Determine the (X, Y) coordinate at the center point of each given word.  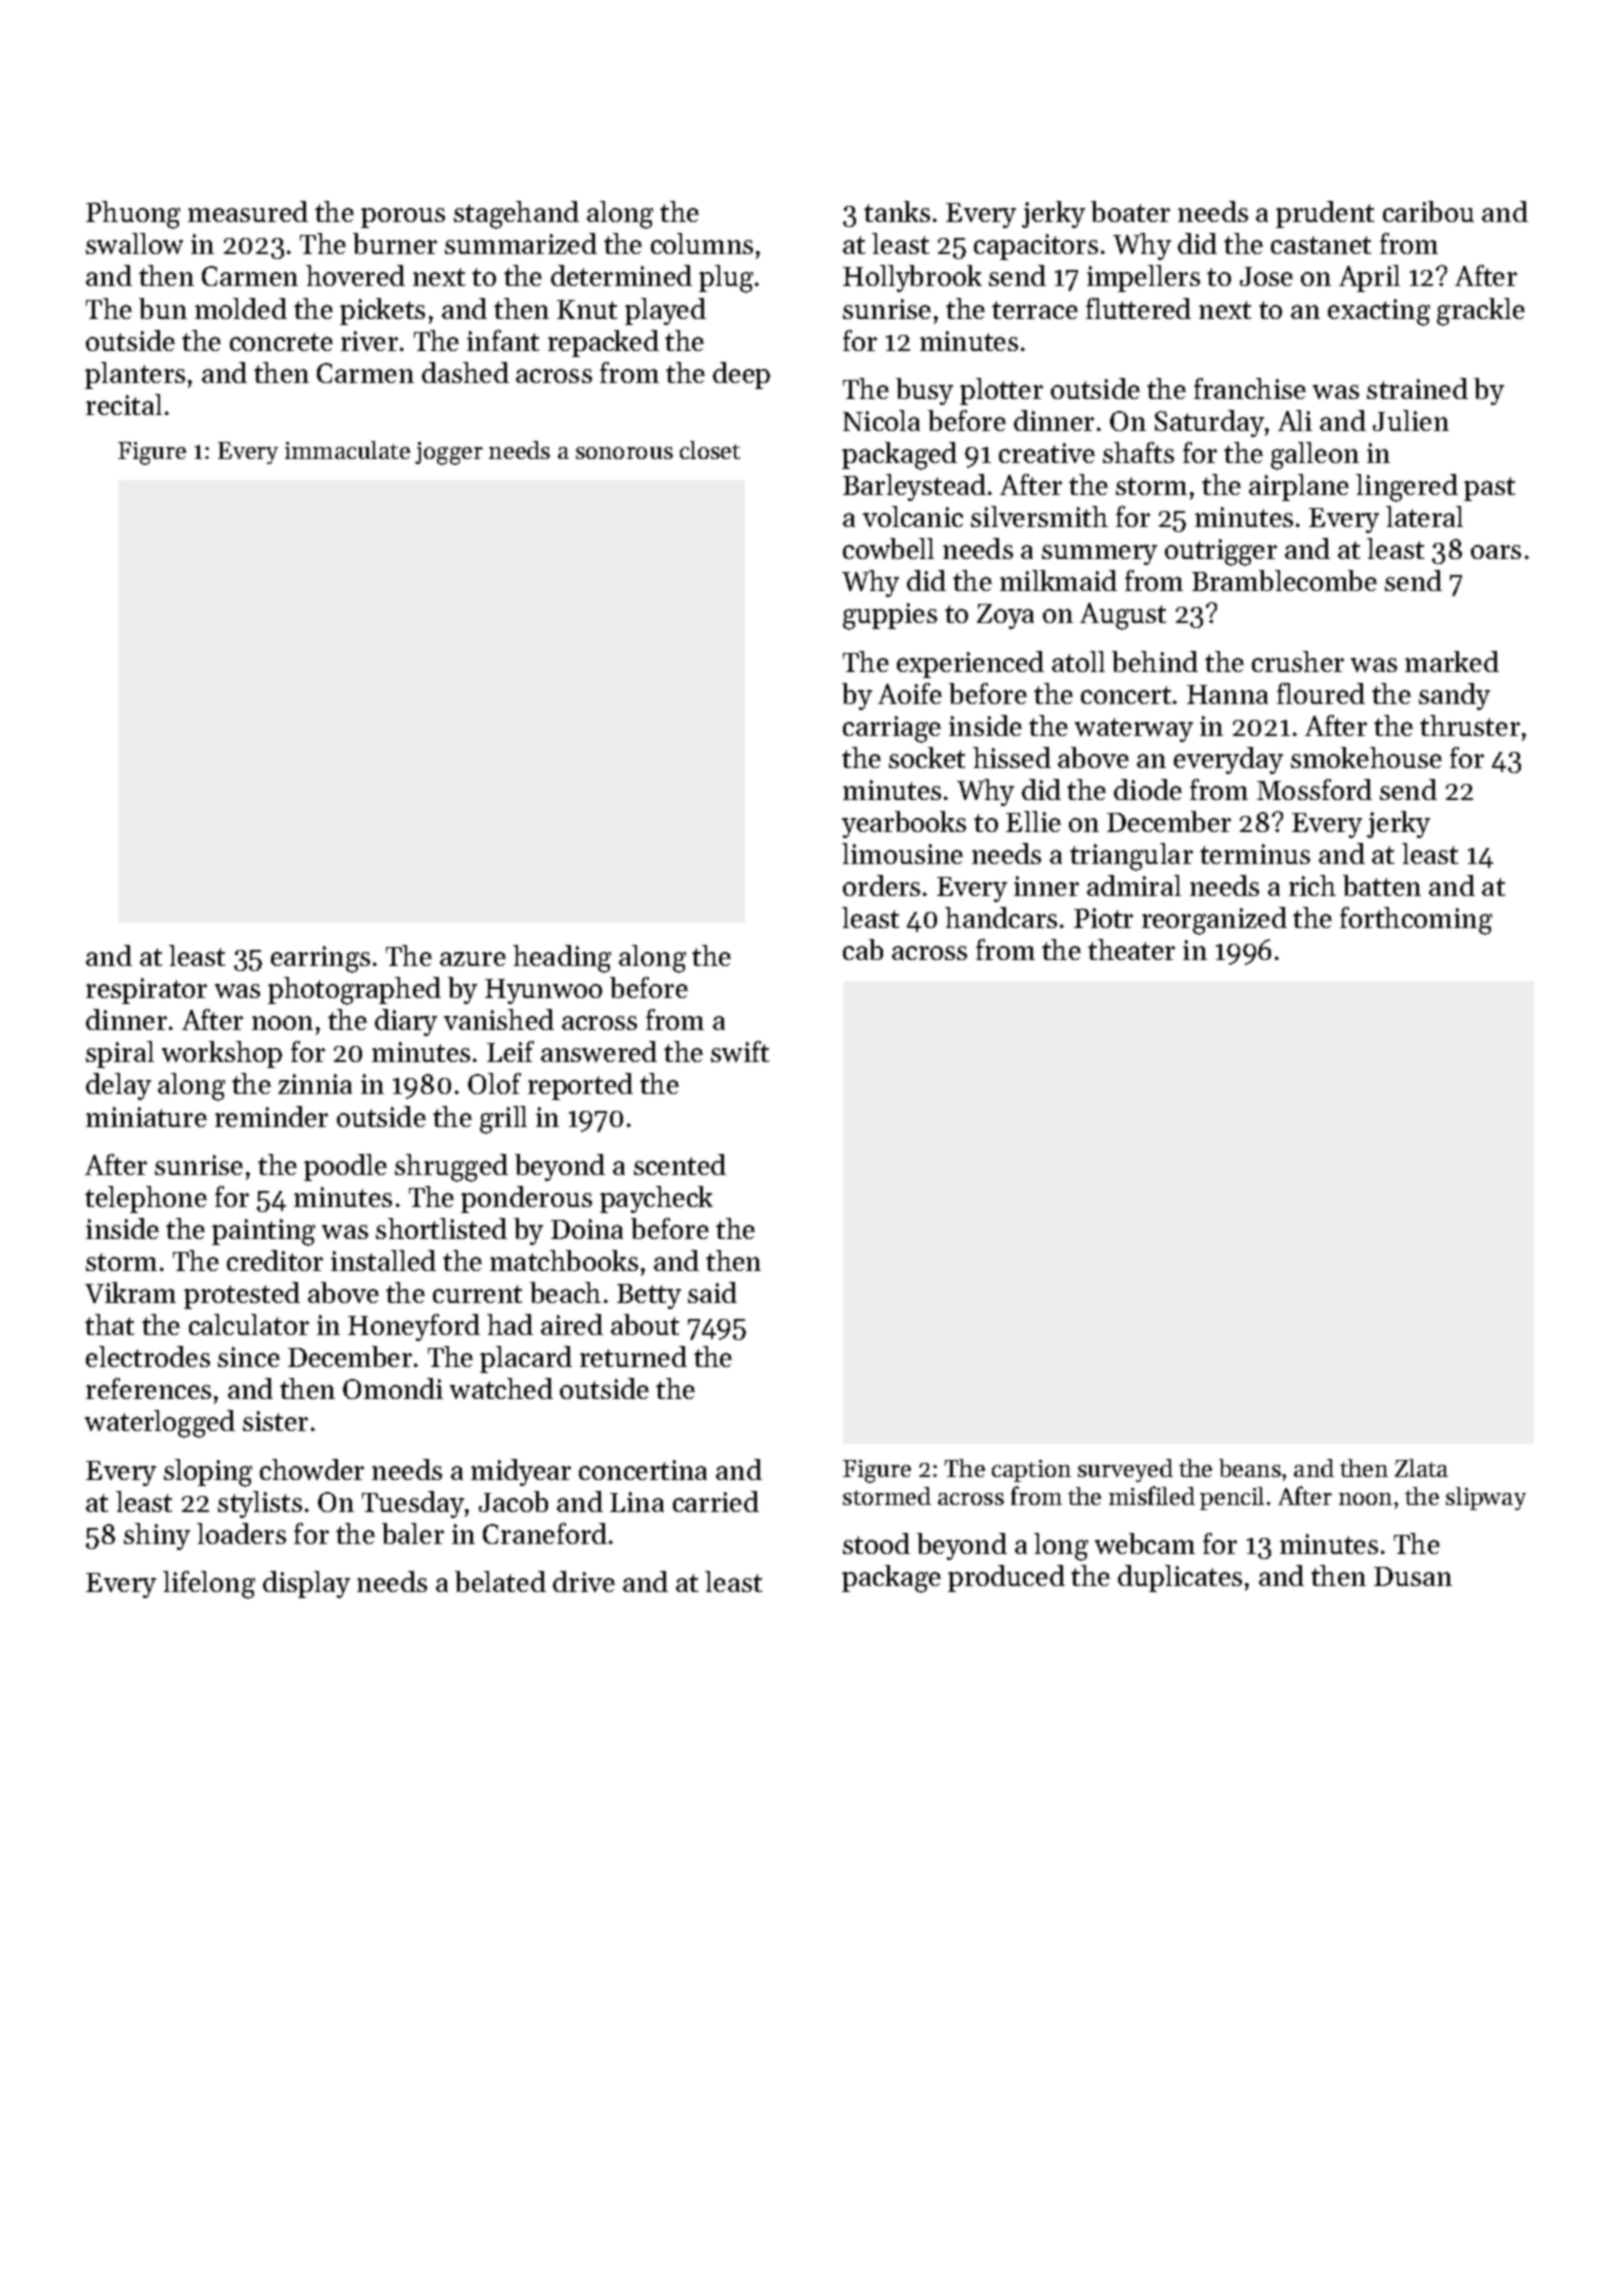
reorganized (1214, 921)
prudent (1325, 214)
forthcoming (1416, 921)
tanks (897, 211)
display (306, 1584)
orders (881, 885)
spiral (120, 1054)
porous (403, 218)
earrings (320, 959)
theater (1131, 949)
